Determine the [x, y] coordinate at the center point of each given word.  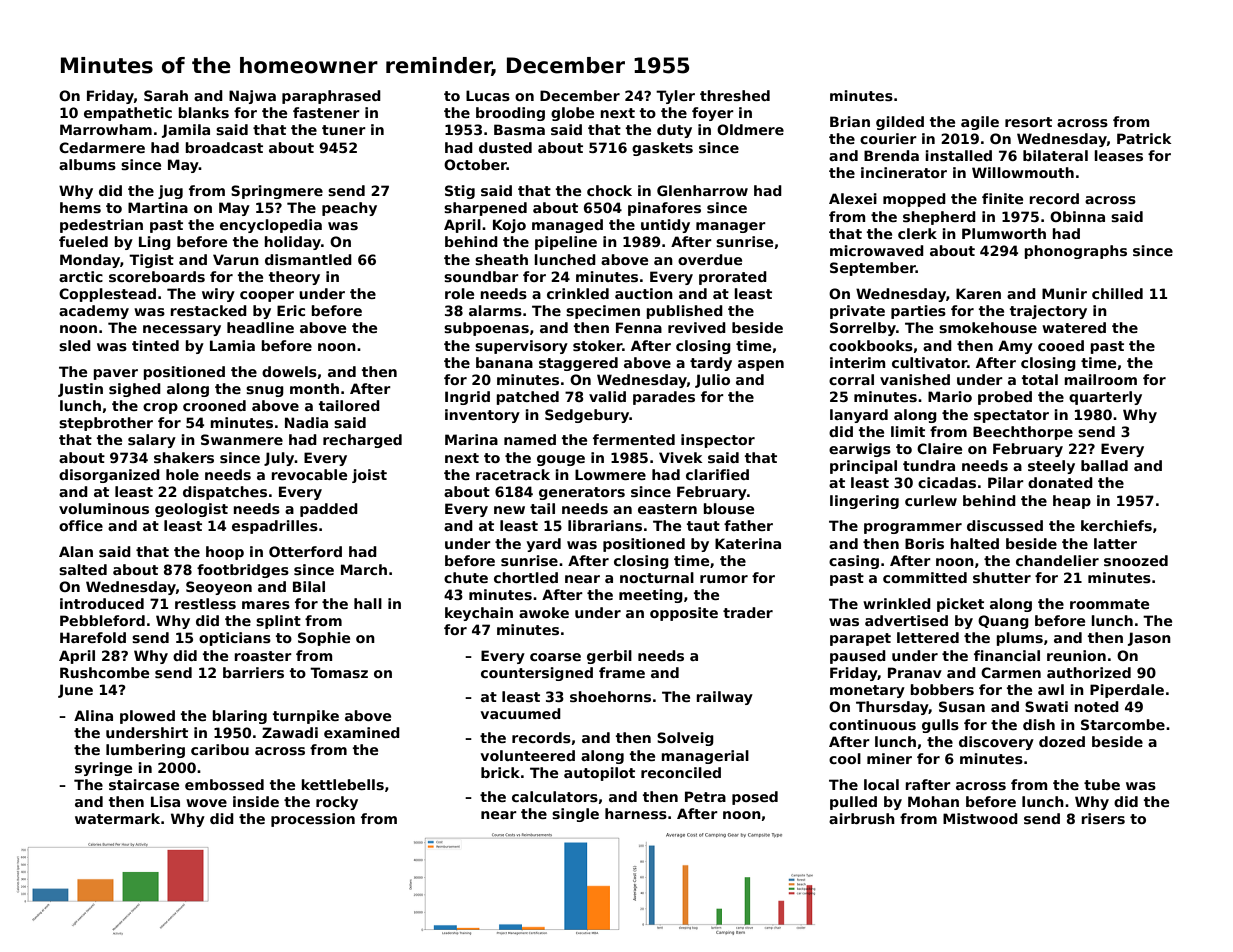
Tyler [675, 97]
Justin [80, 390]
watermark [117, 818]
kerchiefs [1116, 525]
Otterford [305, 551]
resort [1028, 122]
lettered [928, 637]
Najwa [252, 97]
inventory [482, 416]
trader [748, 612]
